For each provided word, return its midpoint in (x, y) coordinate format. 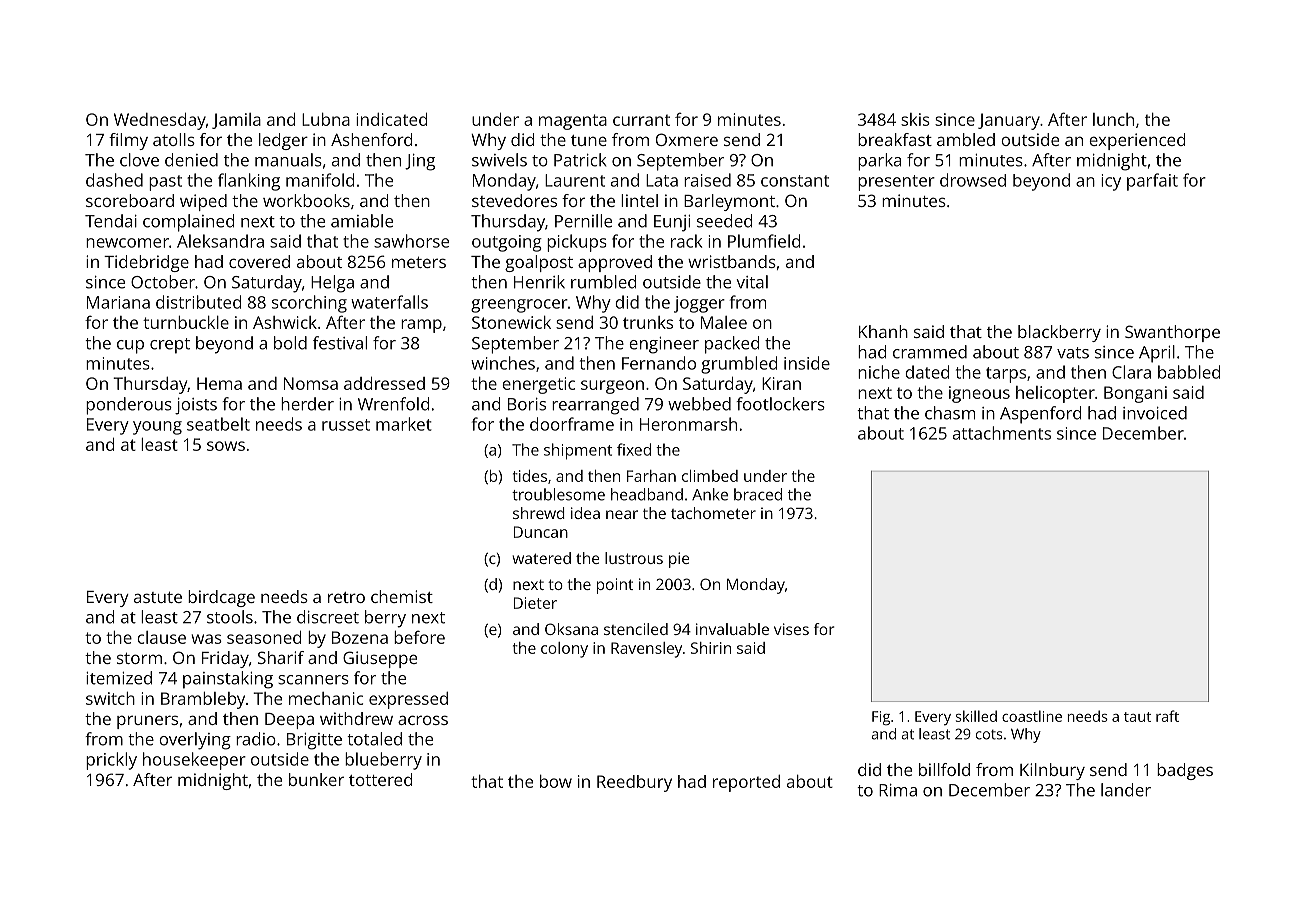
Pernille (583, 221)
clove (139, 160)
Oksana (571, 629)
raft (1167, 716)
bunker (316, 779)
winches (503, 363)
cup (130, 347)
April (1157, 354)
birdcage (221, 598)
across (423, 720)
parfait (1152, 182)
